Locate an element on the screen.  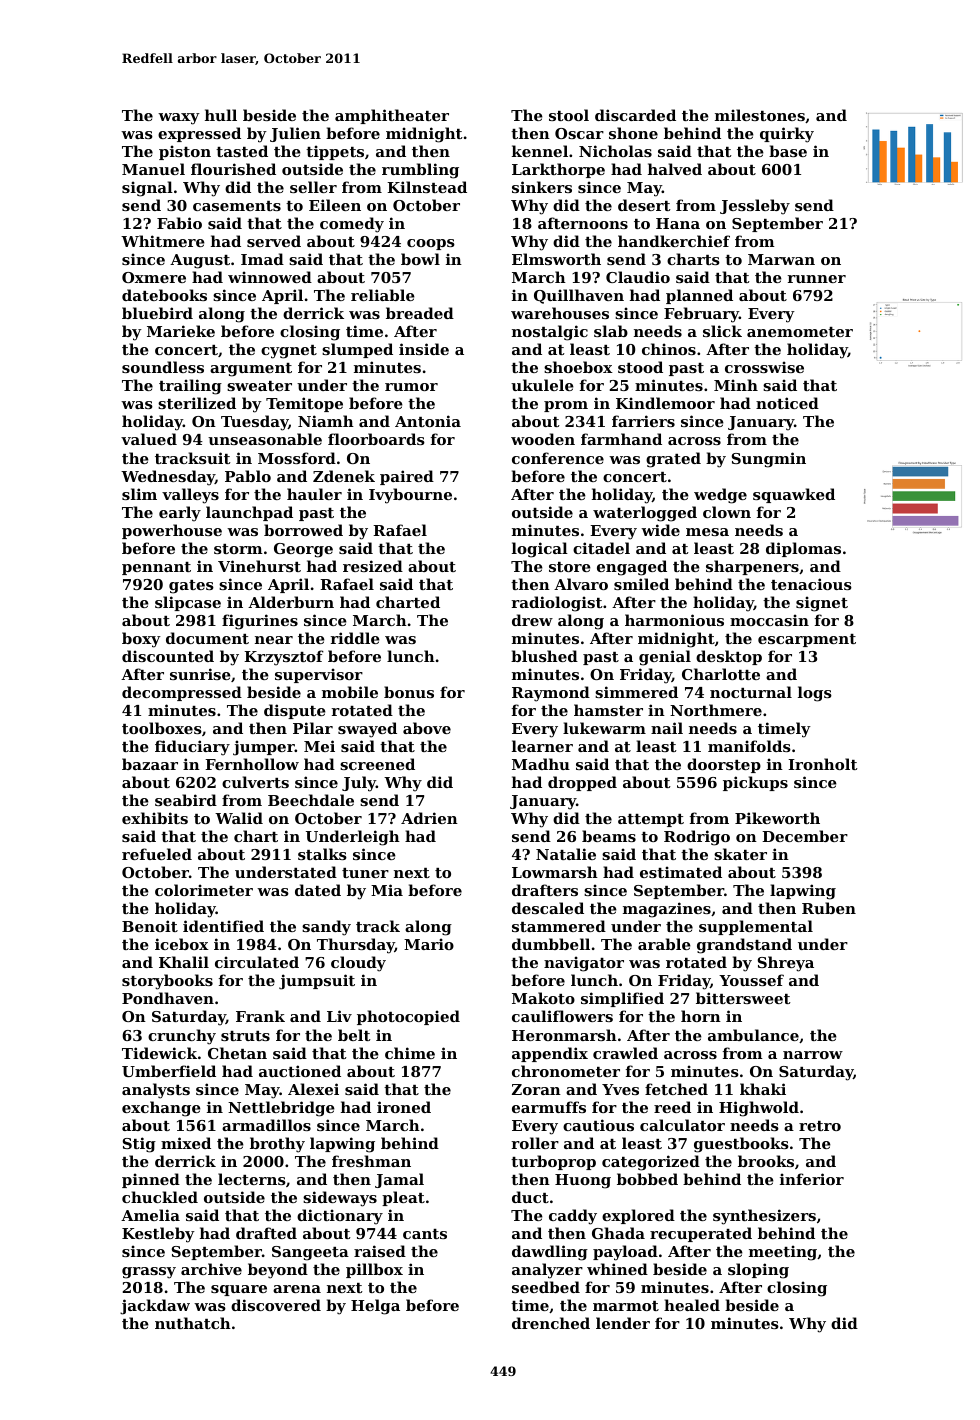
flourished is located at coordinates (233, 169).
